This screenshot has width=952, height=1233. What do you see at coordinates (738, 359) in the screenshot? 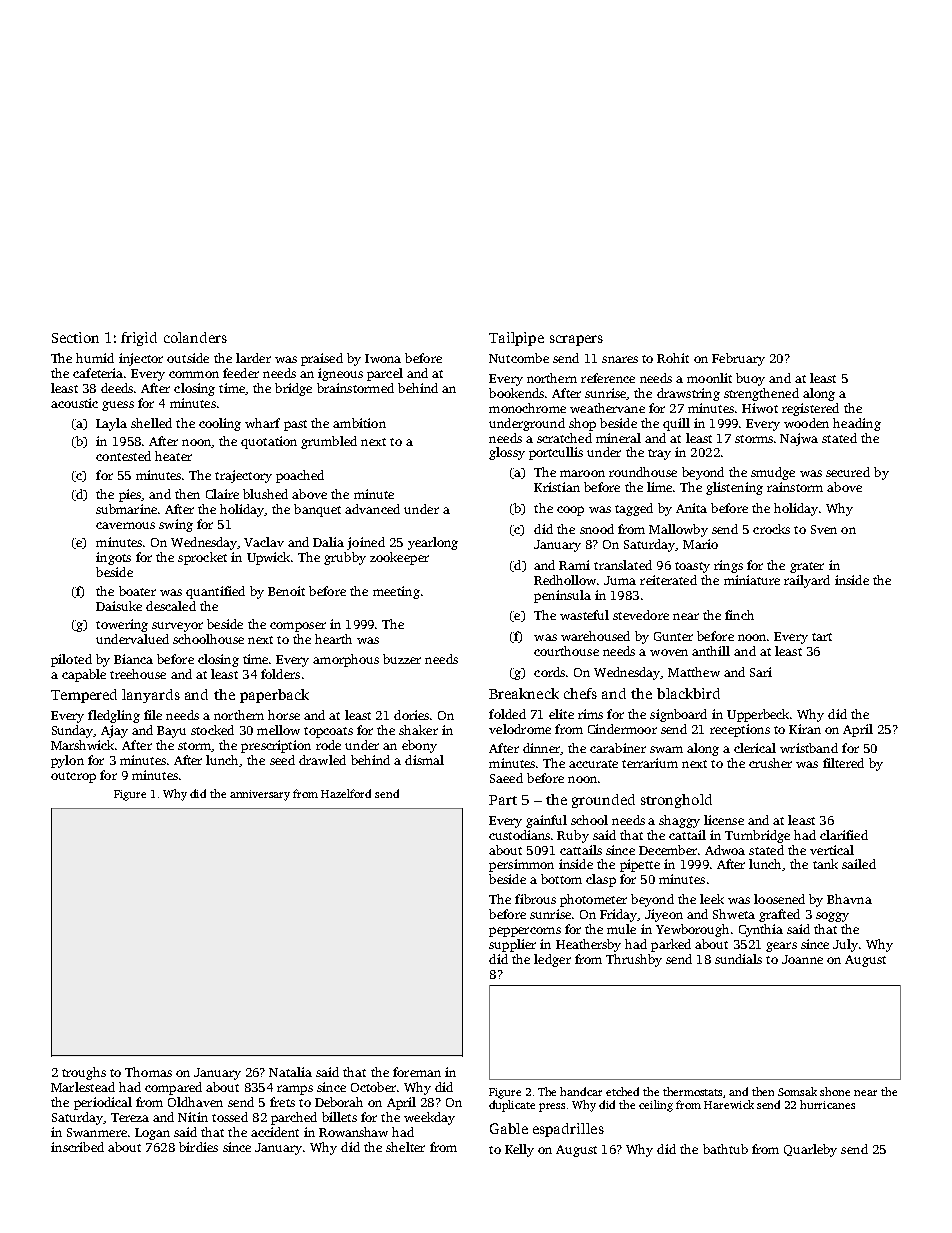
I see `February` at bounding box center [738, 359].
